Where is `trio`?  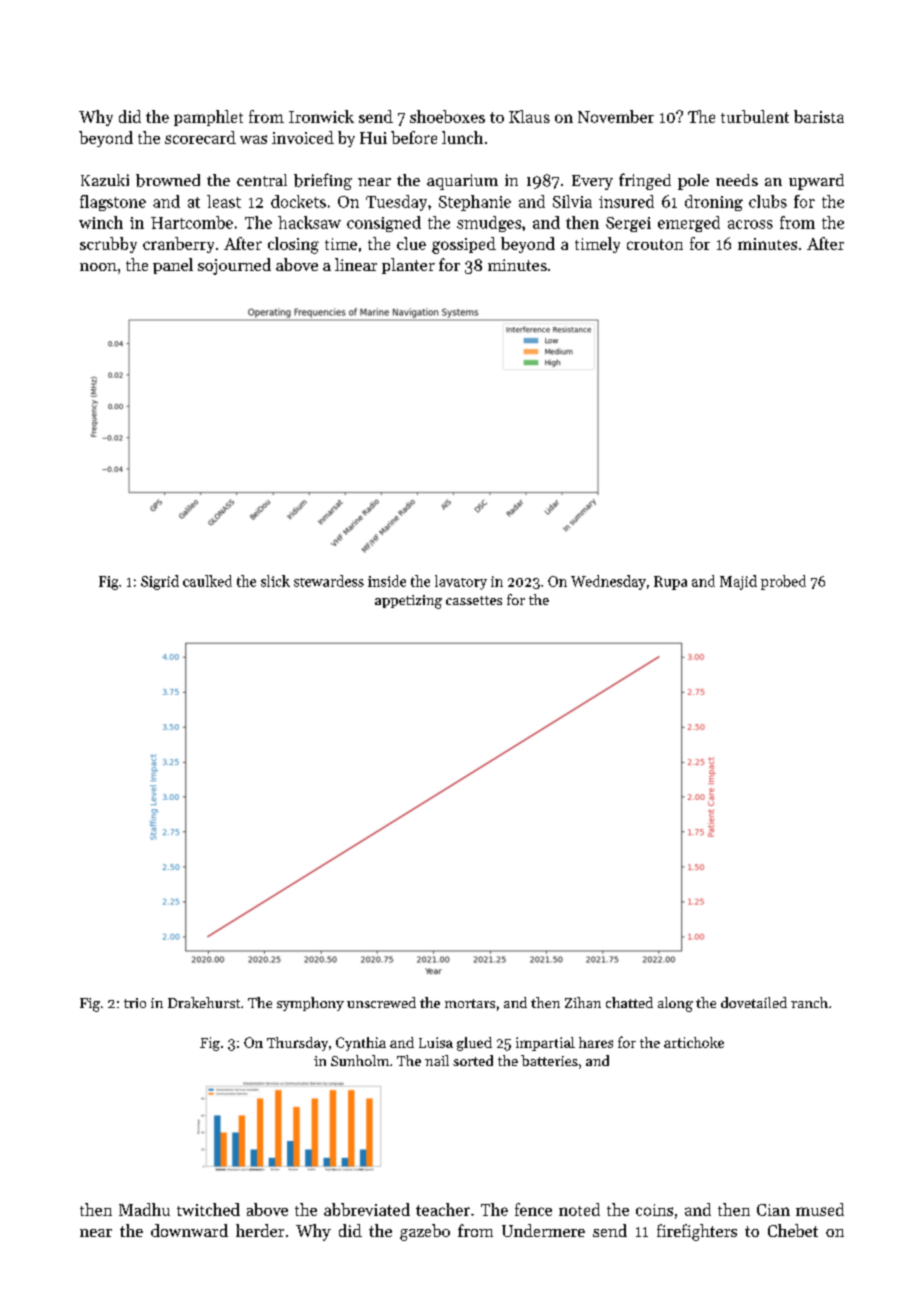
trio is located at coordinates (135, 1003).
